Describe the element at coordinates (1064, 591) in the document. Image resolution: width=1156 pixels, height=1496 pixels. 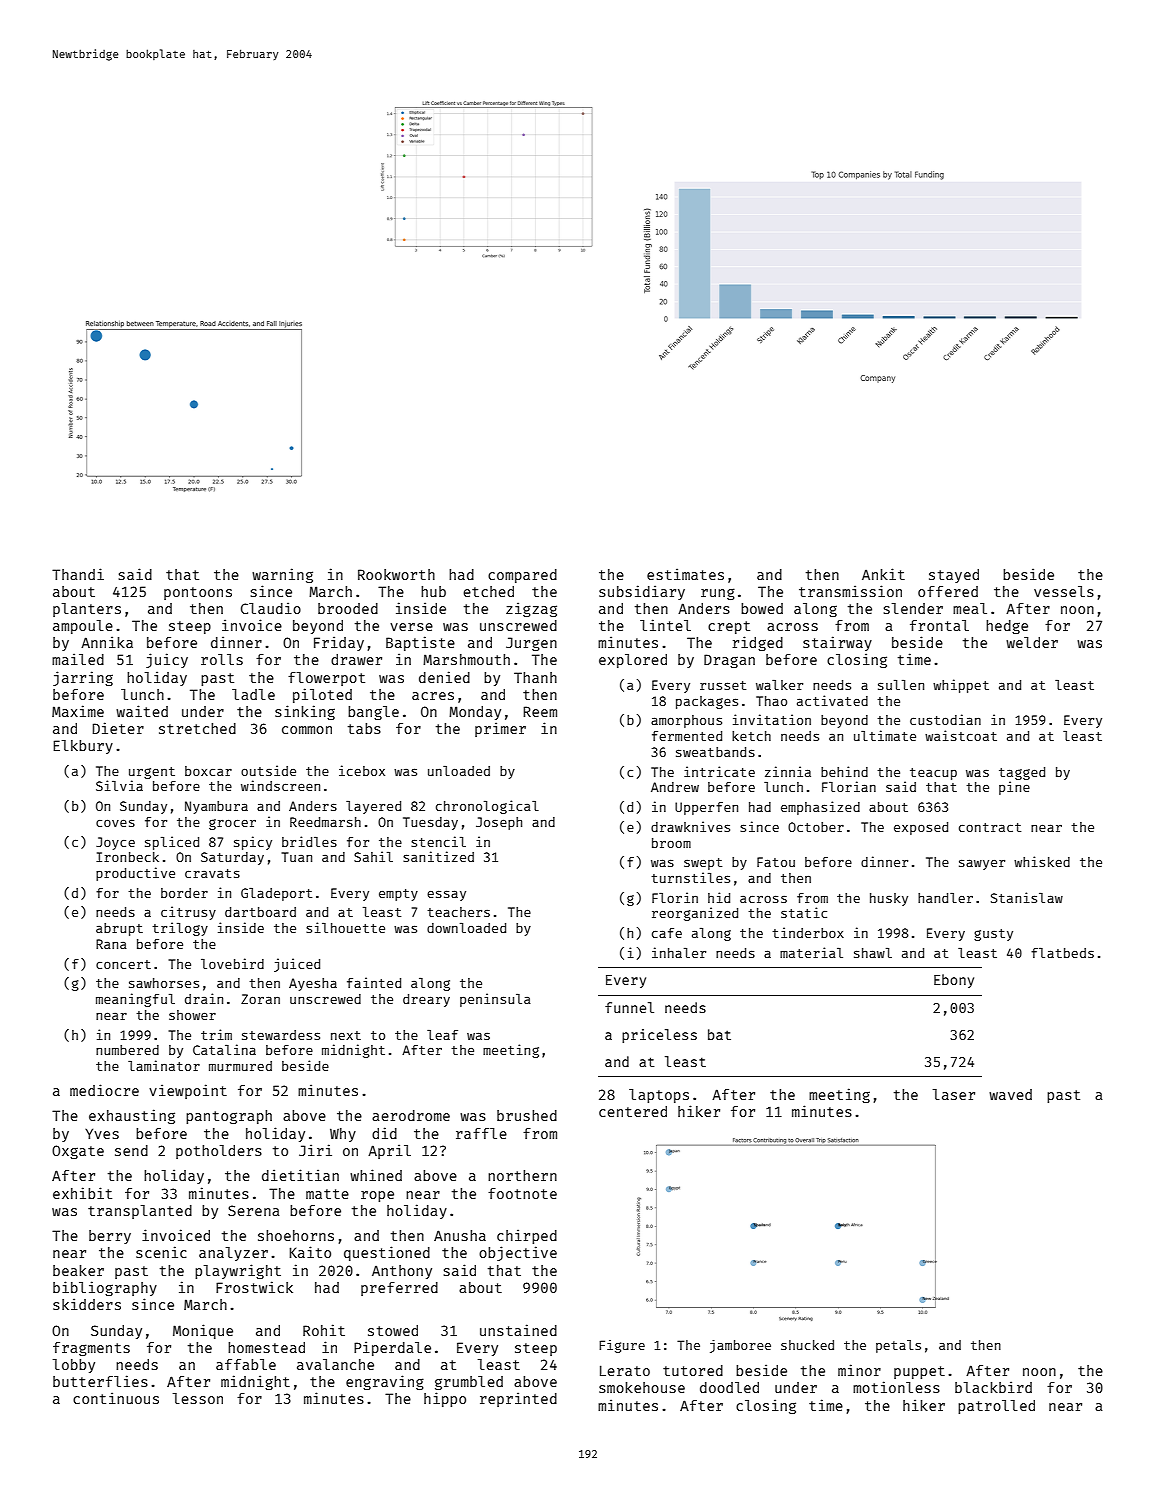
I see `vessels` at that location.
